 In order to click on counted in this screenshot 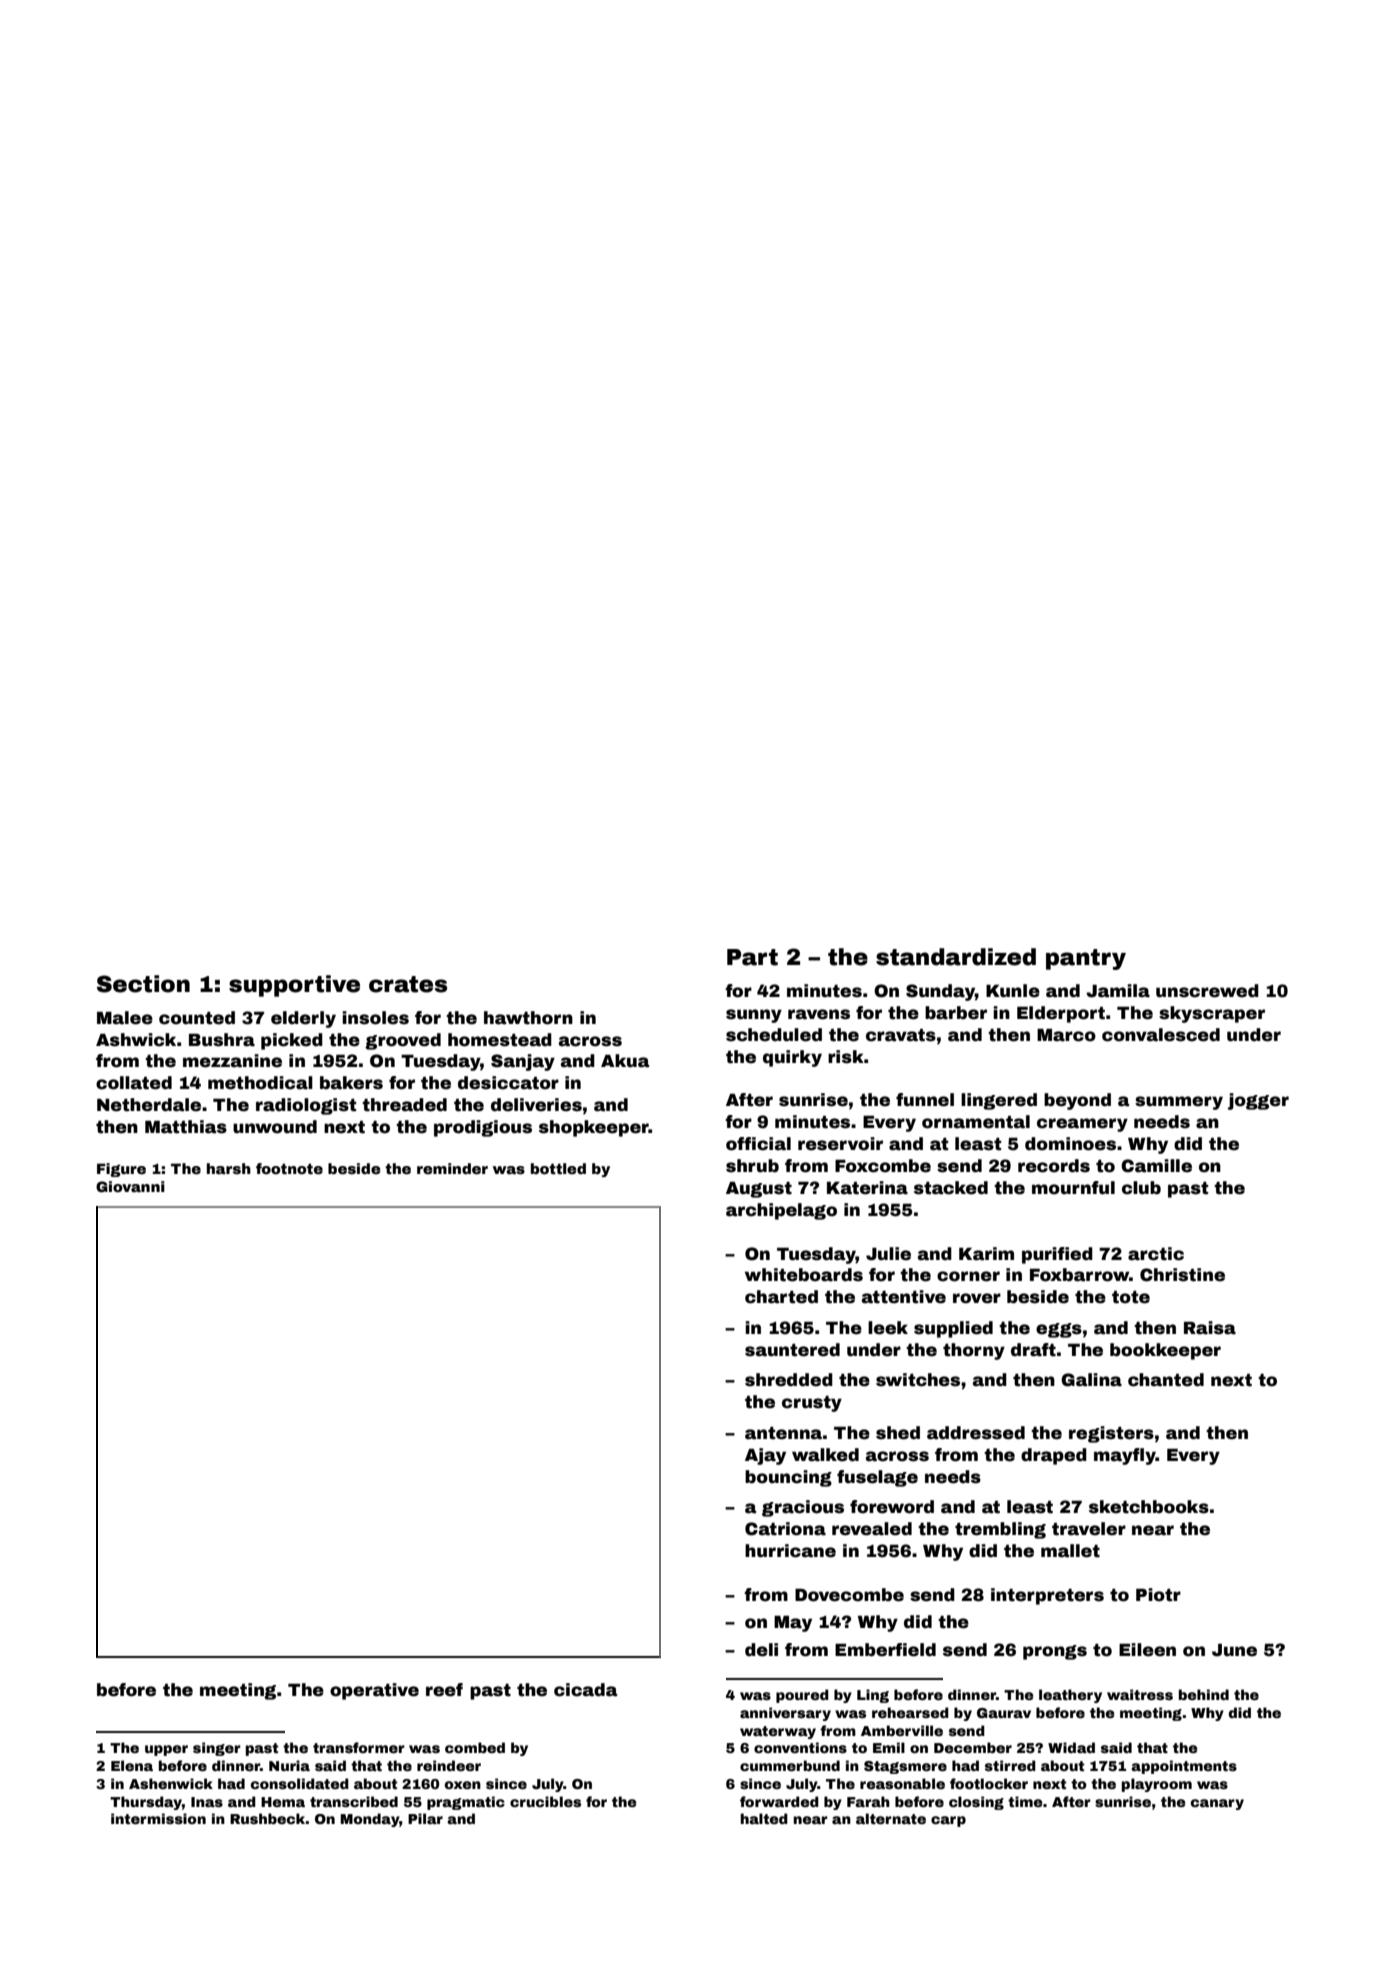, I will do `click(197, 1018)`.
